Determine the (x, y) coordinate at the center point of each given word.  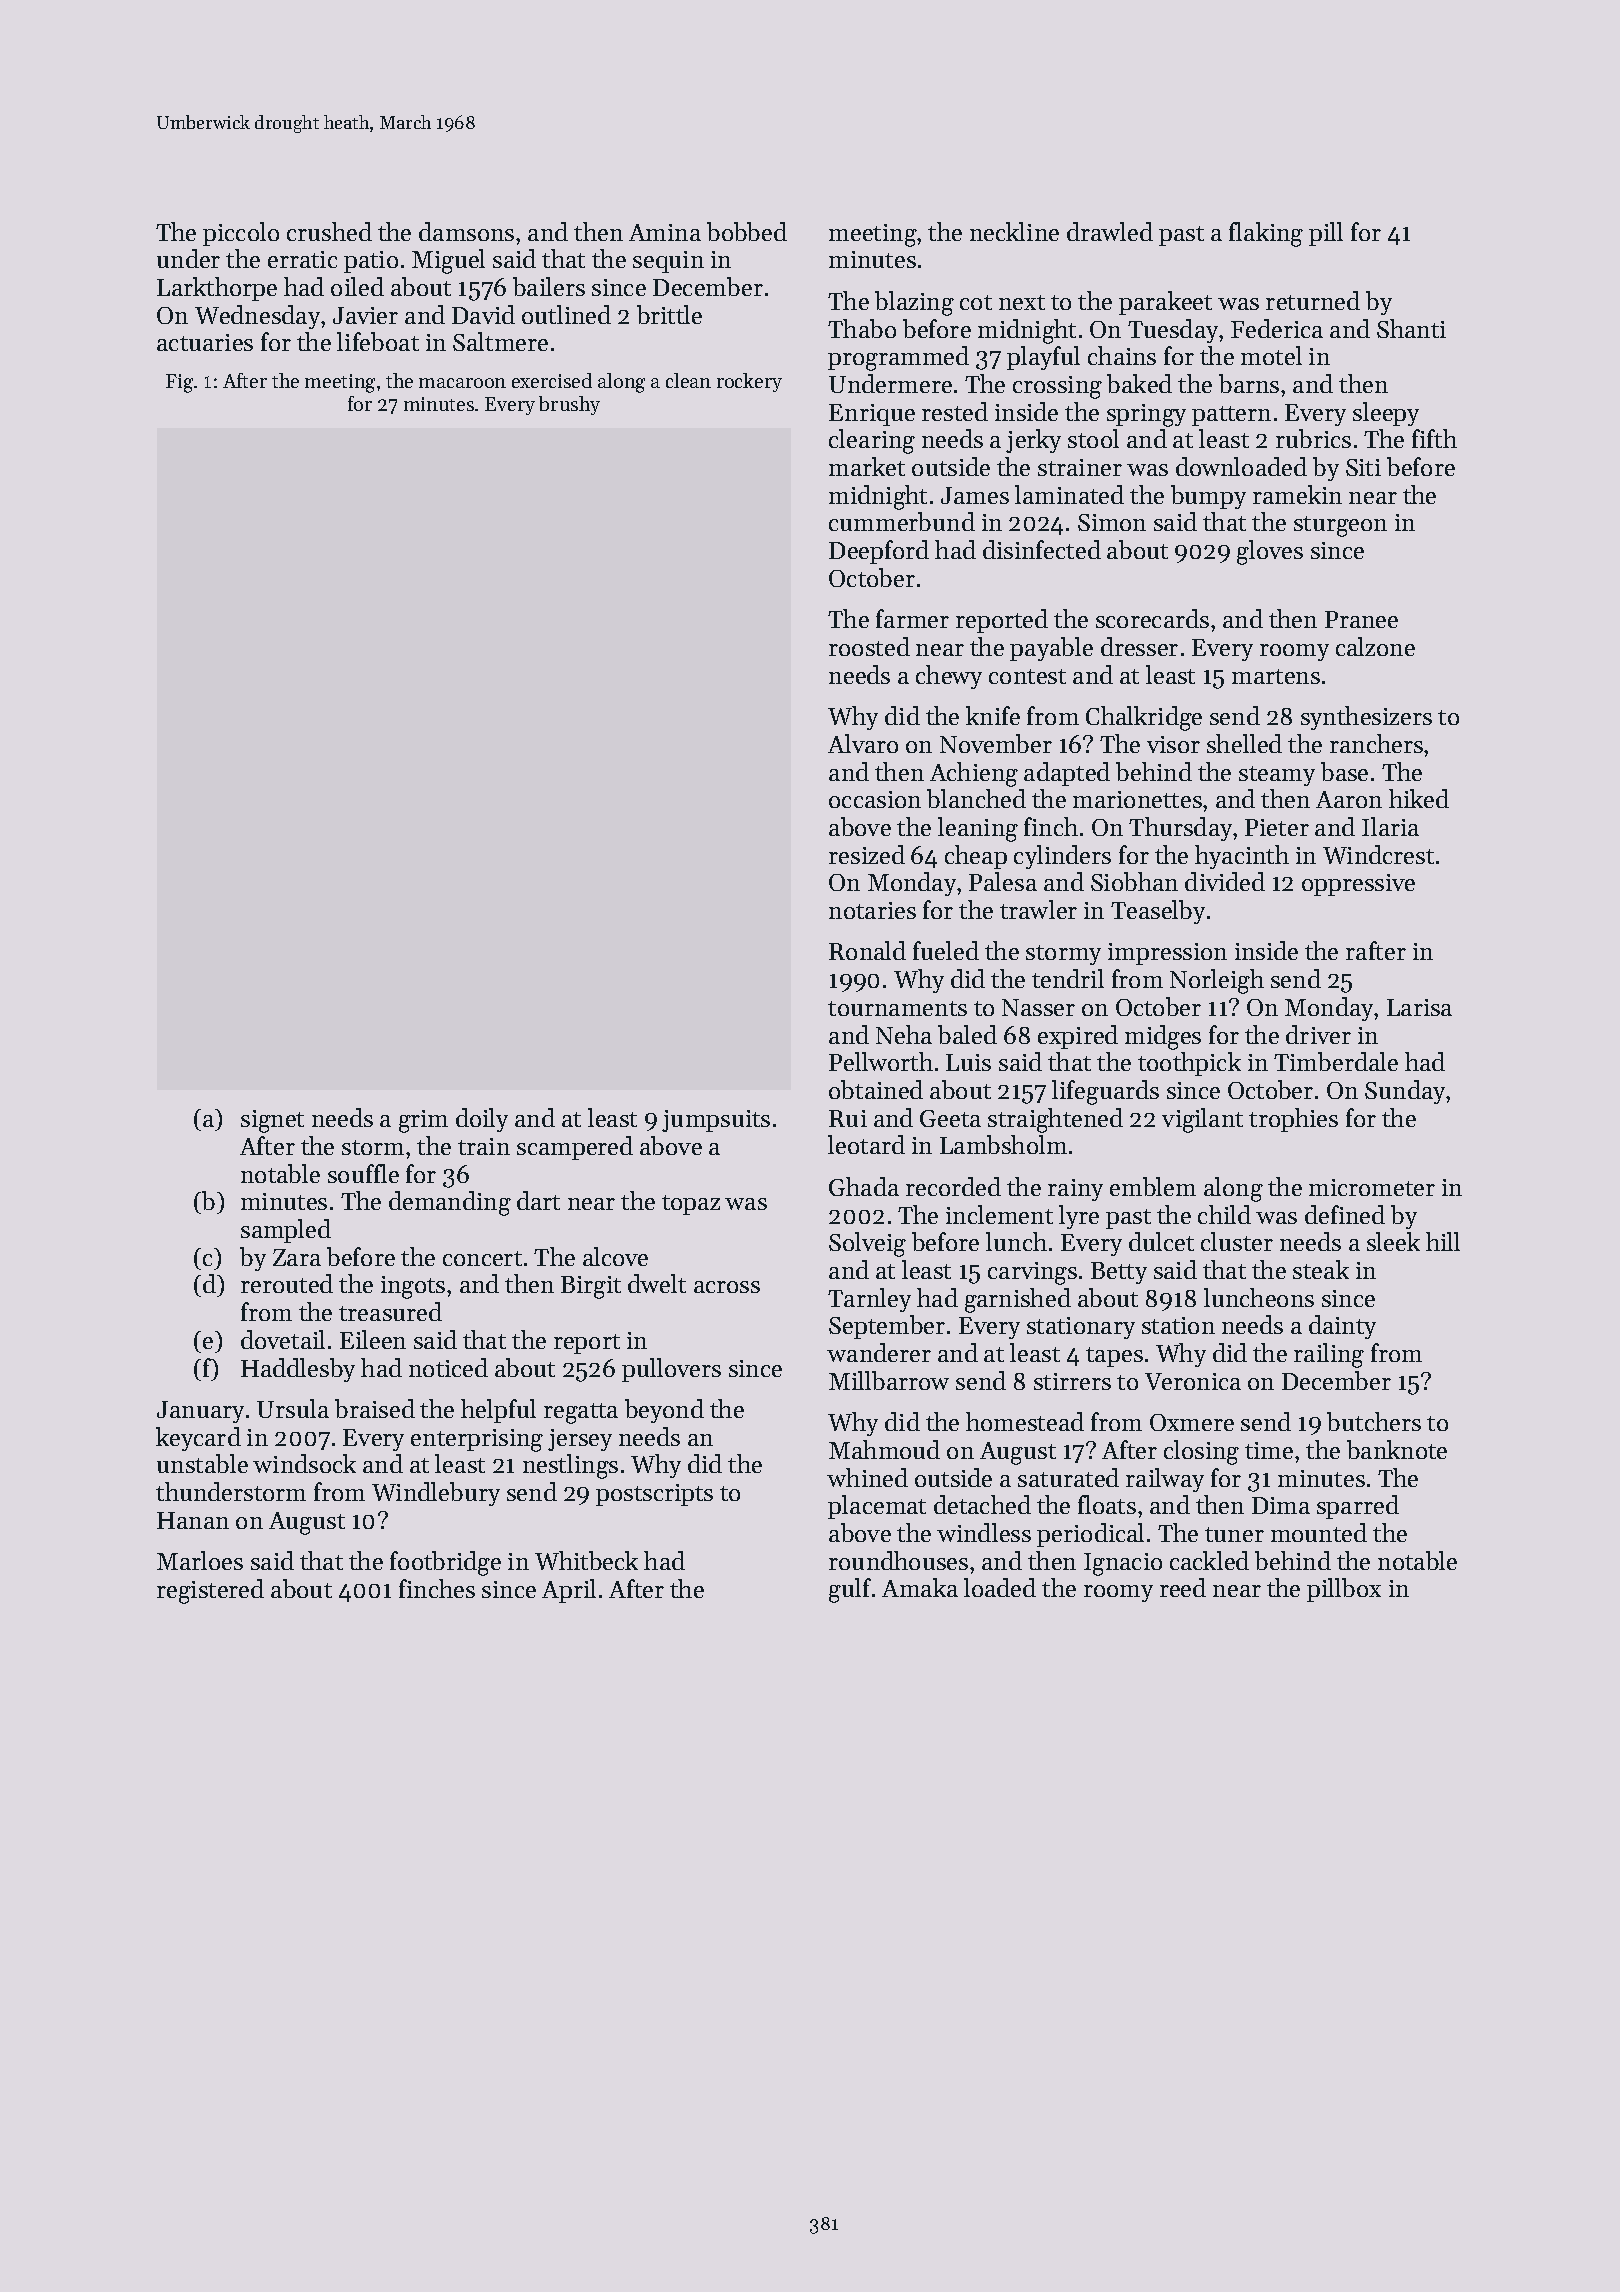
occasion (875, 799)
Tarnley (869, 1300)
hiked (1419, 798)
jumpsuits (716, 1121)
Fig (179, 383)
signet (272, 1121)
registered (210, 1591)
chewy (949, 677)
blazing (914, 303)
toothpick (1189, 1064)
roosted (869, 646)
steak (1321, 1269)
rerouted (287, 1283)
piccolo (241, 234)
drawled (1110, 231)
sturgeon (1340, 526)
